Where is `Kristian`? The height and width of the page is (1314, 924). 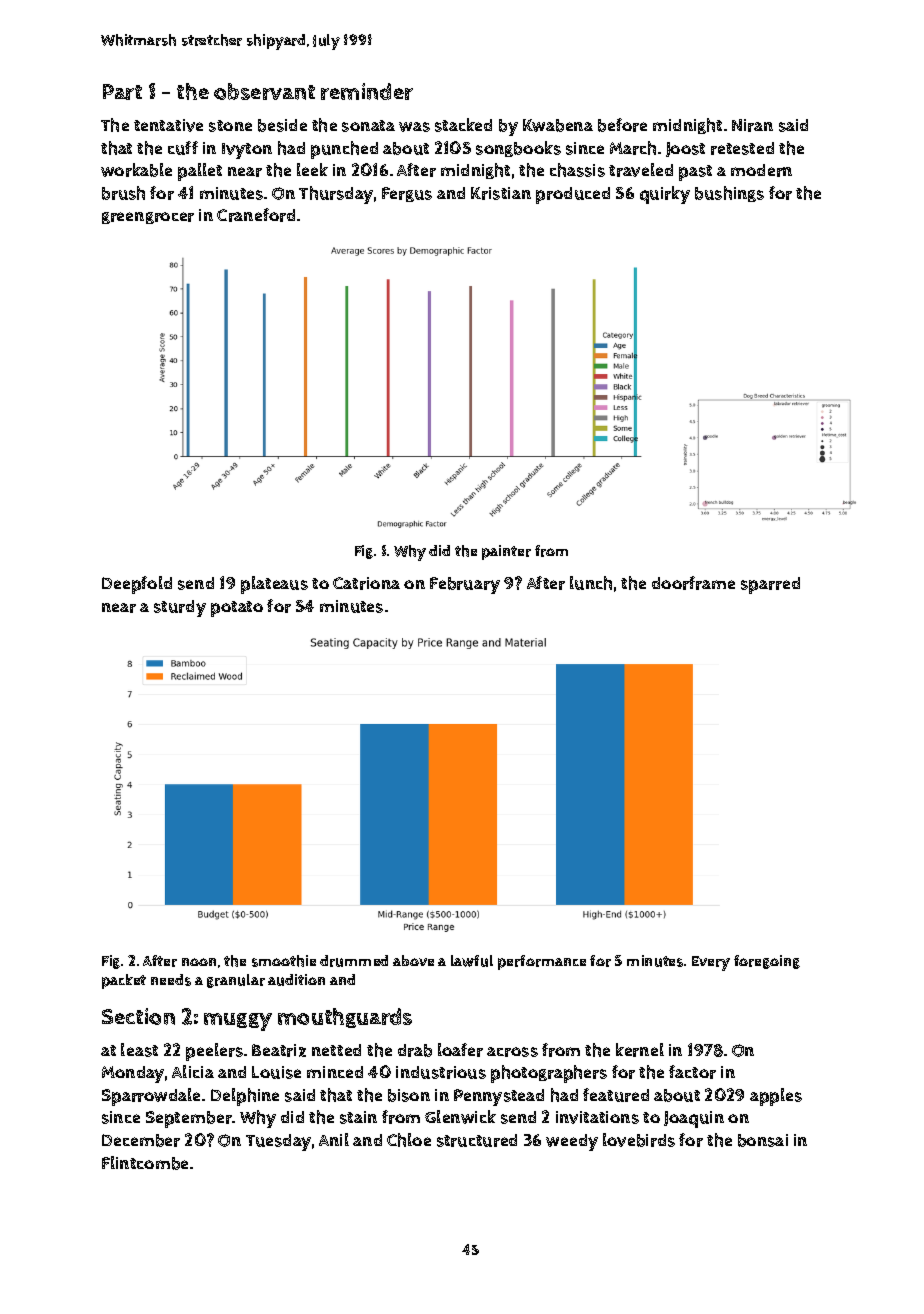
Kristian is located at coordinates (501, 193).
